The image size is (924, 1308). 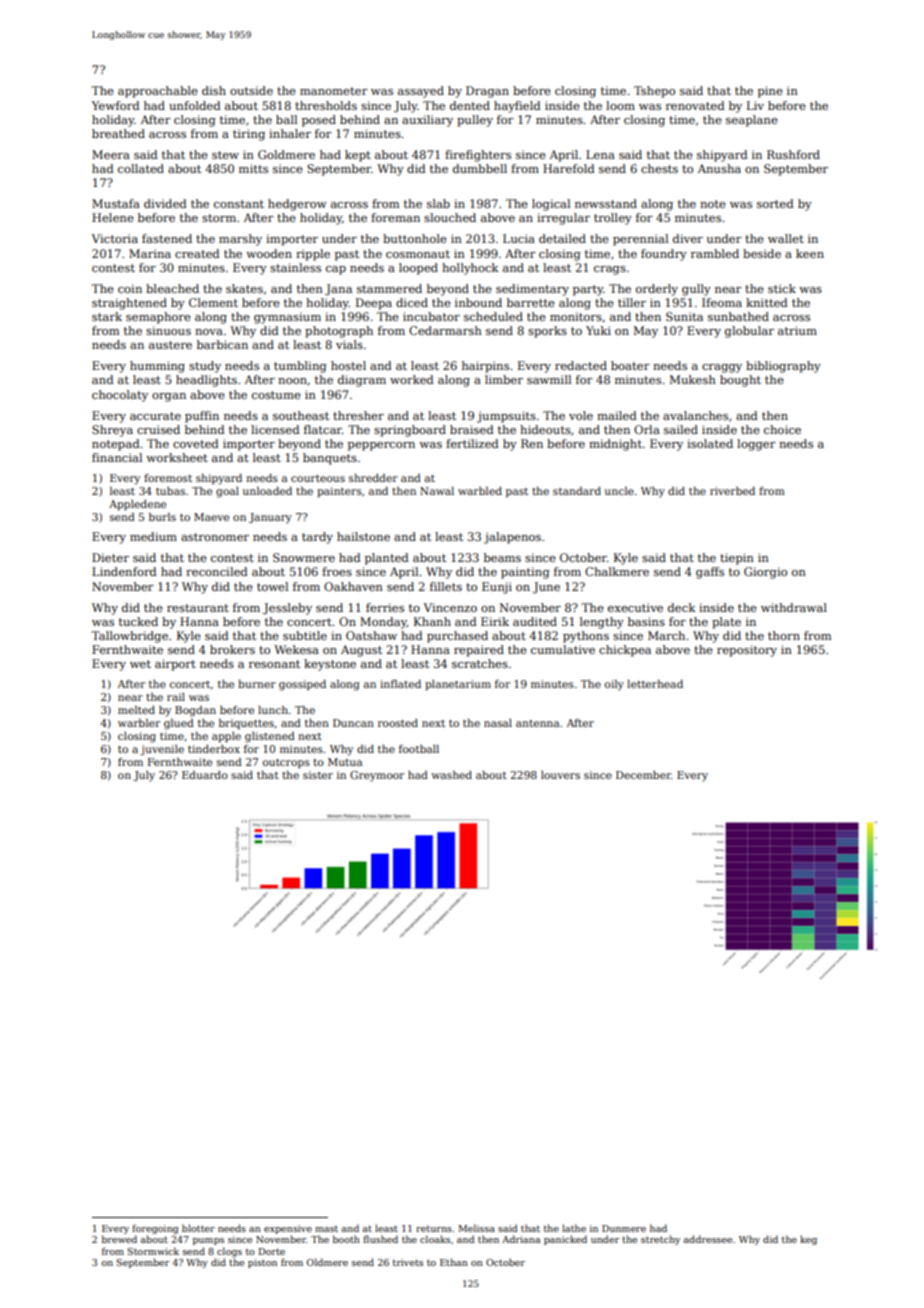 What do you see at coordinates (770, 92) in the page?
I see `pine` at bounding box center [770, 92].
